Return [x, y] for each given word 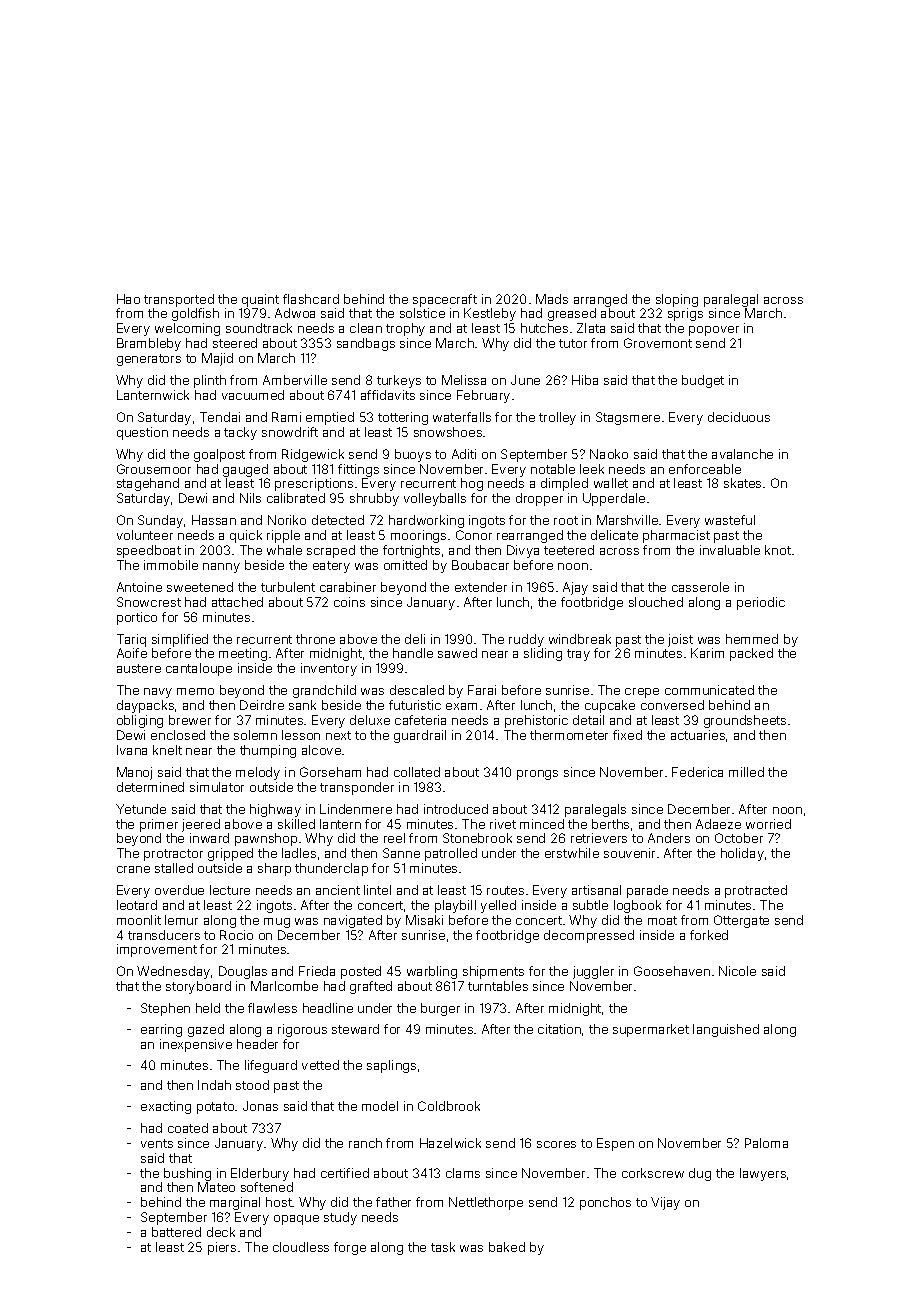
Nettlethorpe [486, 1203]
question [142, 433]
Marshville [627, 520]
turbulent [288, 587]
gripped [230, 854]
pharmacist [676, 536]
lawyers [763, 1174]
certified [345, 1173]
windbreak [580, 639]
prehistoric [536, 721]
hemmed [752, 639]
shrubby [374, 499]
